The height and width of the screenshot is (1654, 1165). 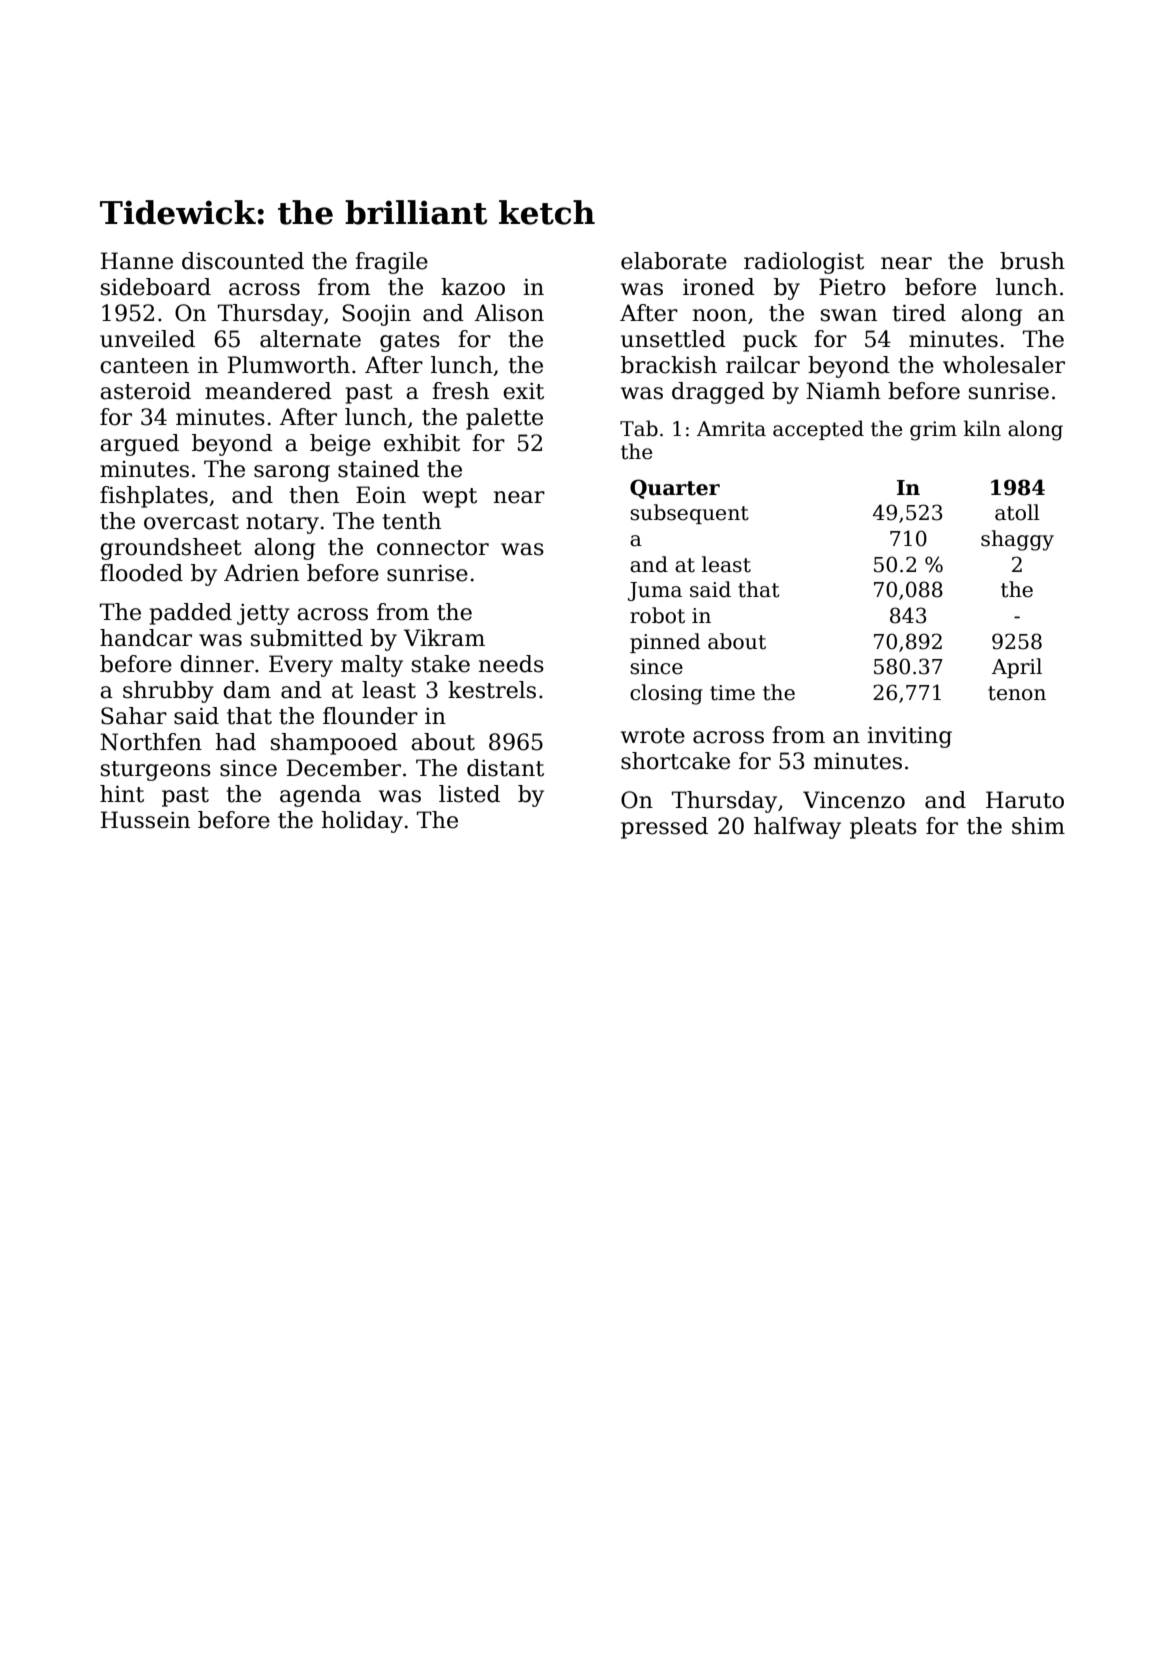 What do you see at coordinates (154, 497) in the screenshot?
I see `fishplates` at bounding box center [154, 497].
